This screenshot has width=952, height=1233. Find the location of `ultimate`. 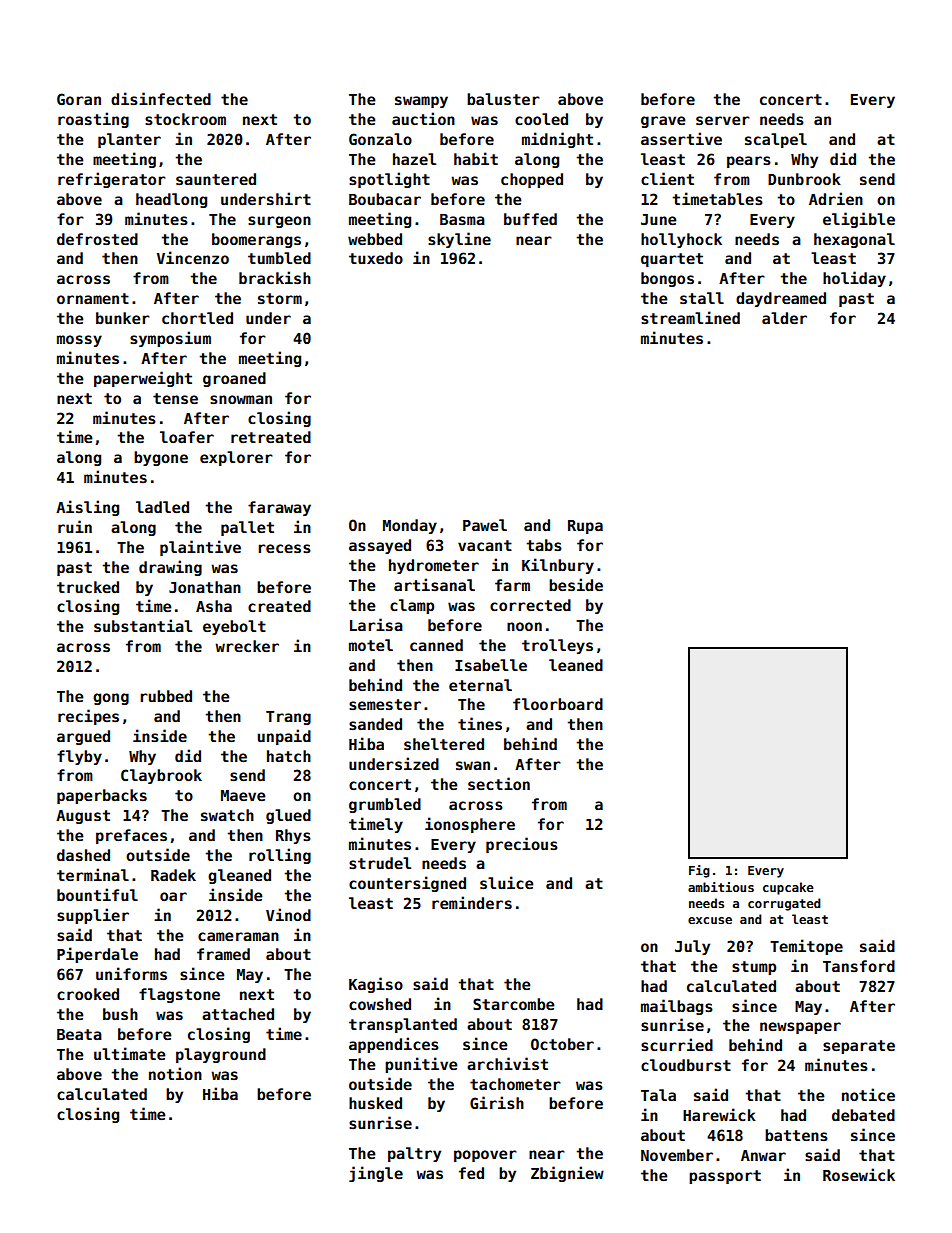

ultimate is located at coordinates (130, 1053).
